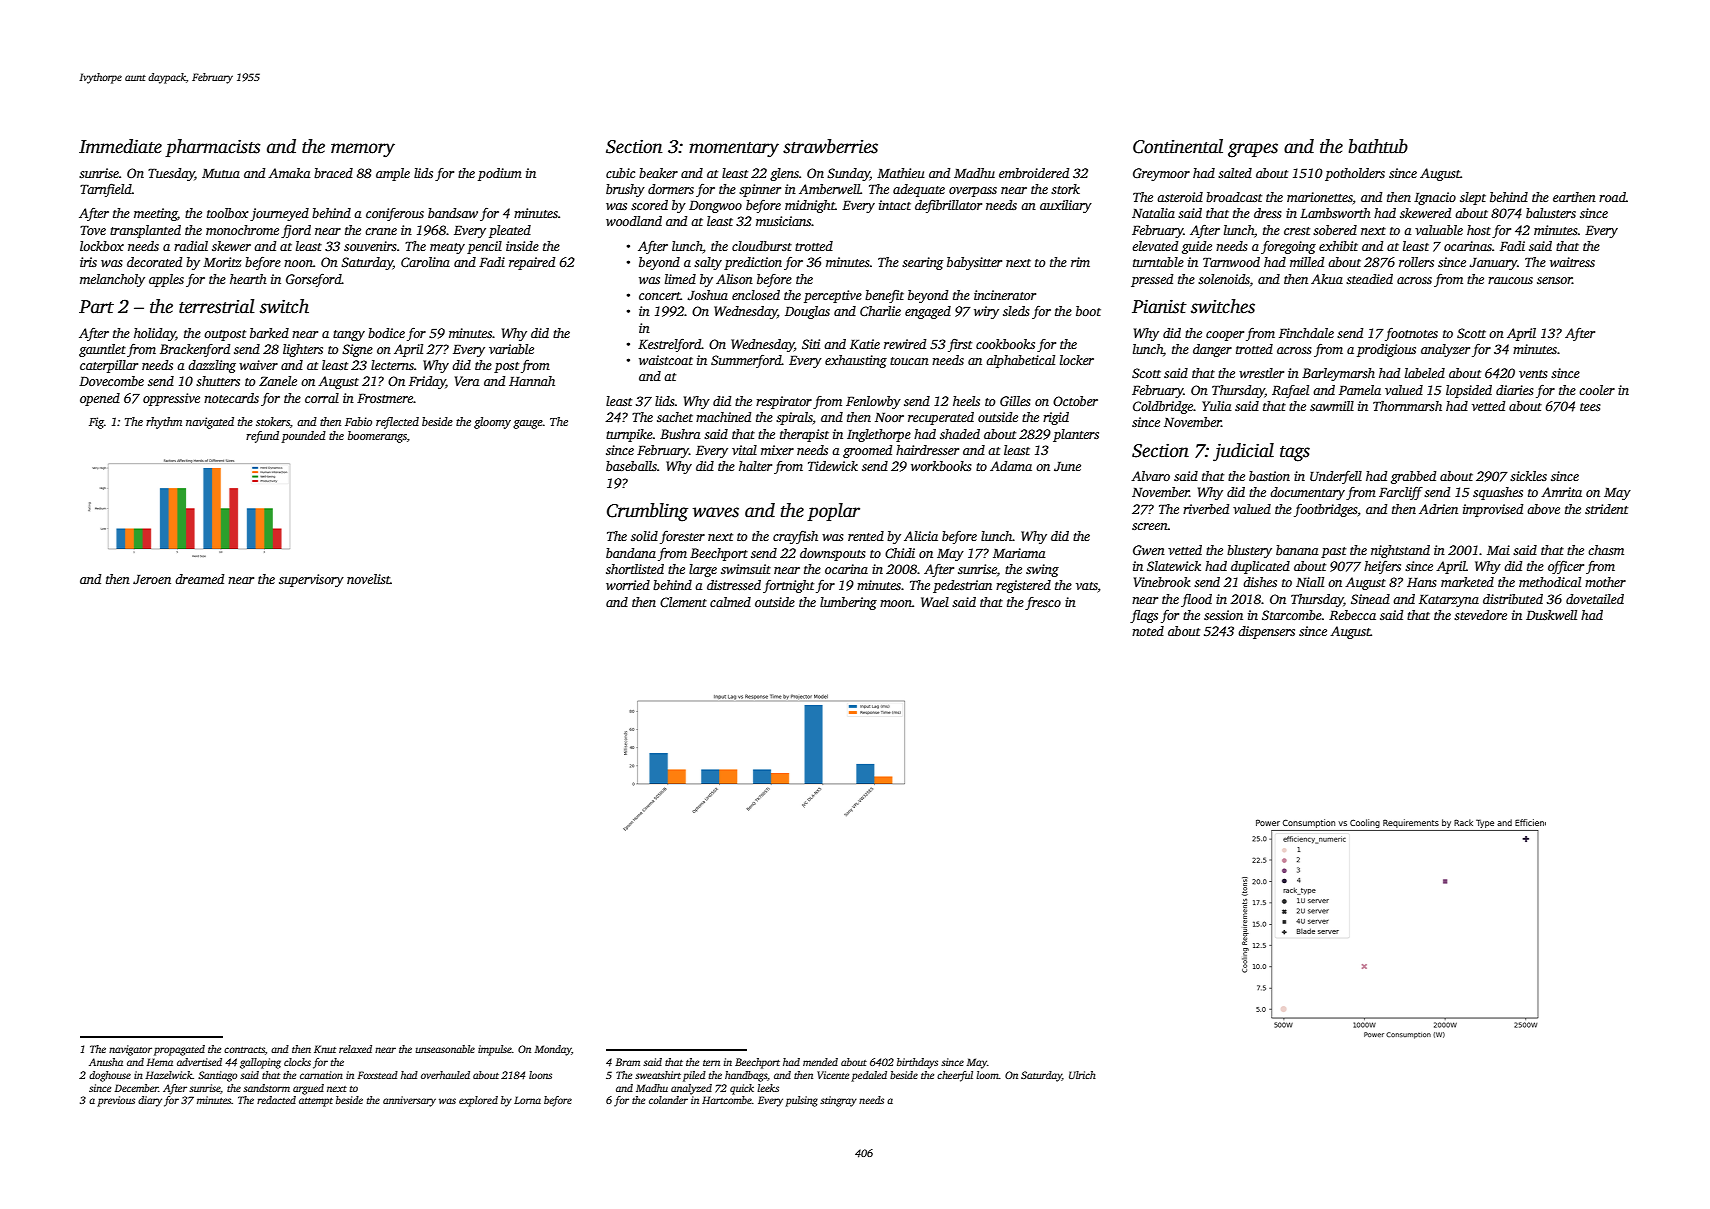  What do you see at coordinates (228, 213) in the screenshot?
I see `toolbox` at bounding box center [228, 213].
